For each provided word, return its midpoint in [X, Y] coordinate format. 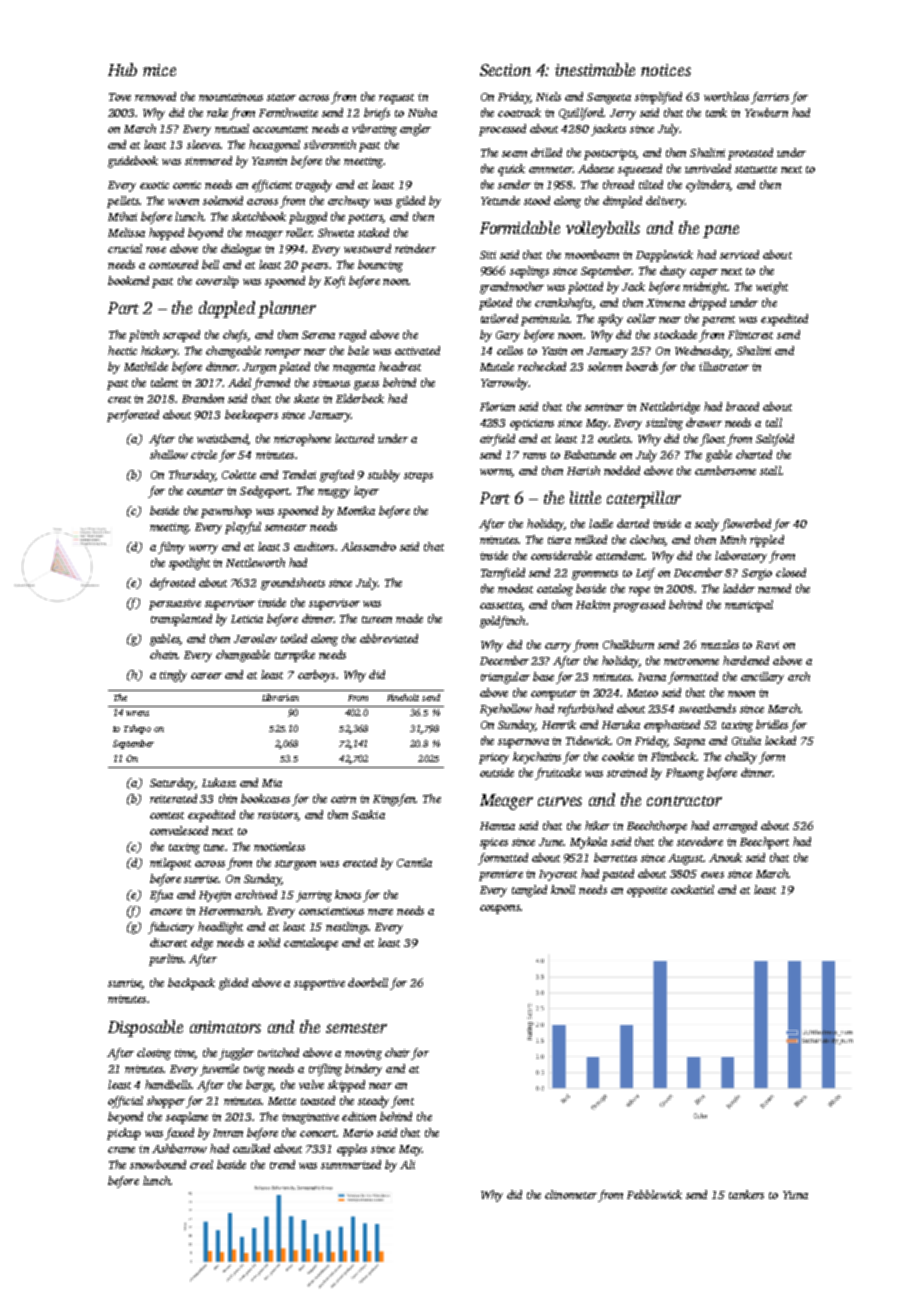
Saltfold [775, 440]
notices [666, 70]
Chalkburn [628, 644]
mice [159, 70]
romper [283, 353]
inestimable [595, 69]
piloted [495, 304]
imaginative [310, 1118]
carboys [316, 676]
